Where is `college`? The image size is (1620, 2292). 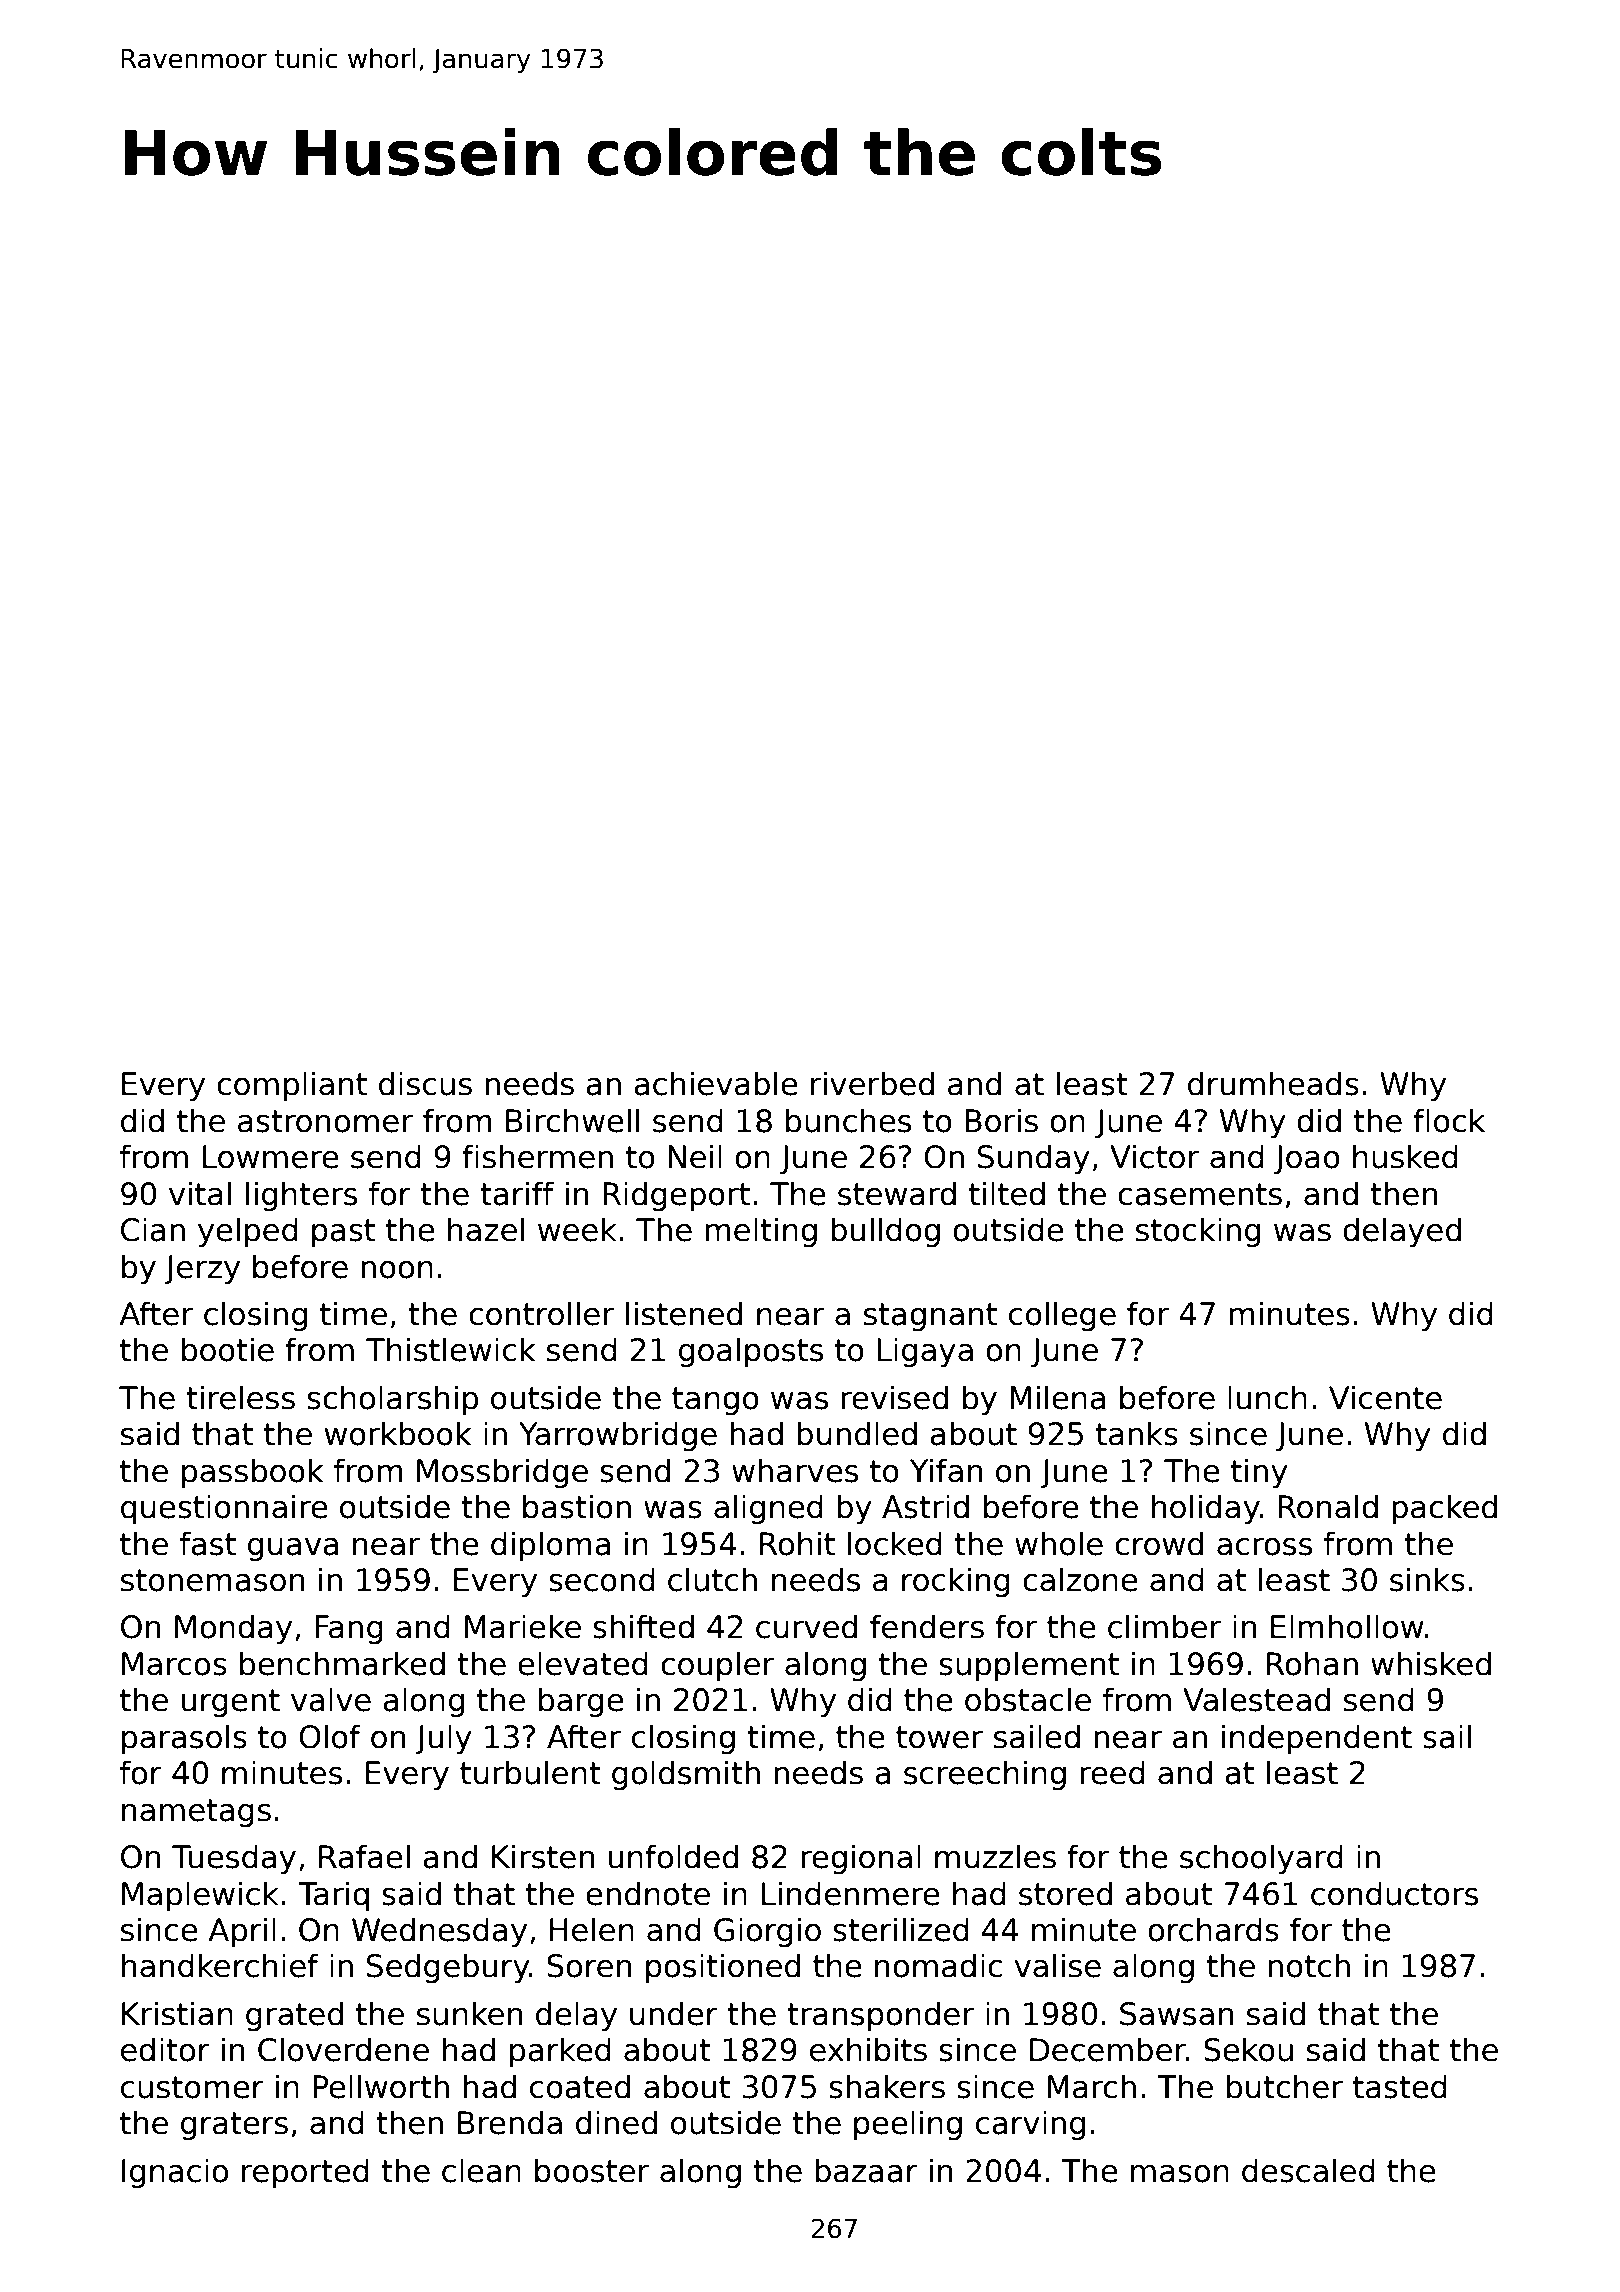
college is located at coordinates (1062, 1316).
